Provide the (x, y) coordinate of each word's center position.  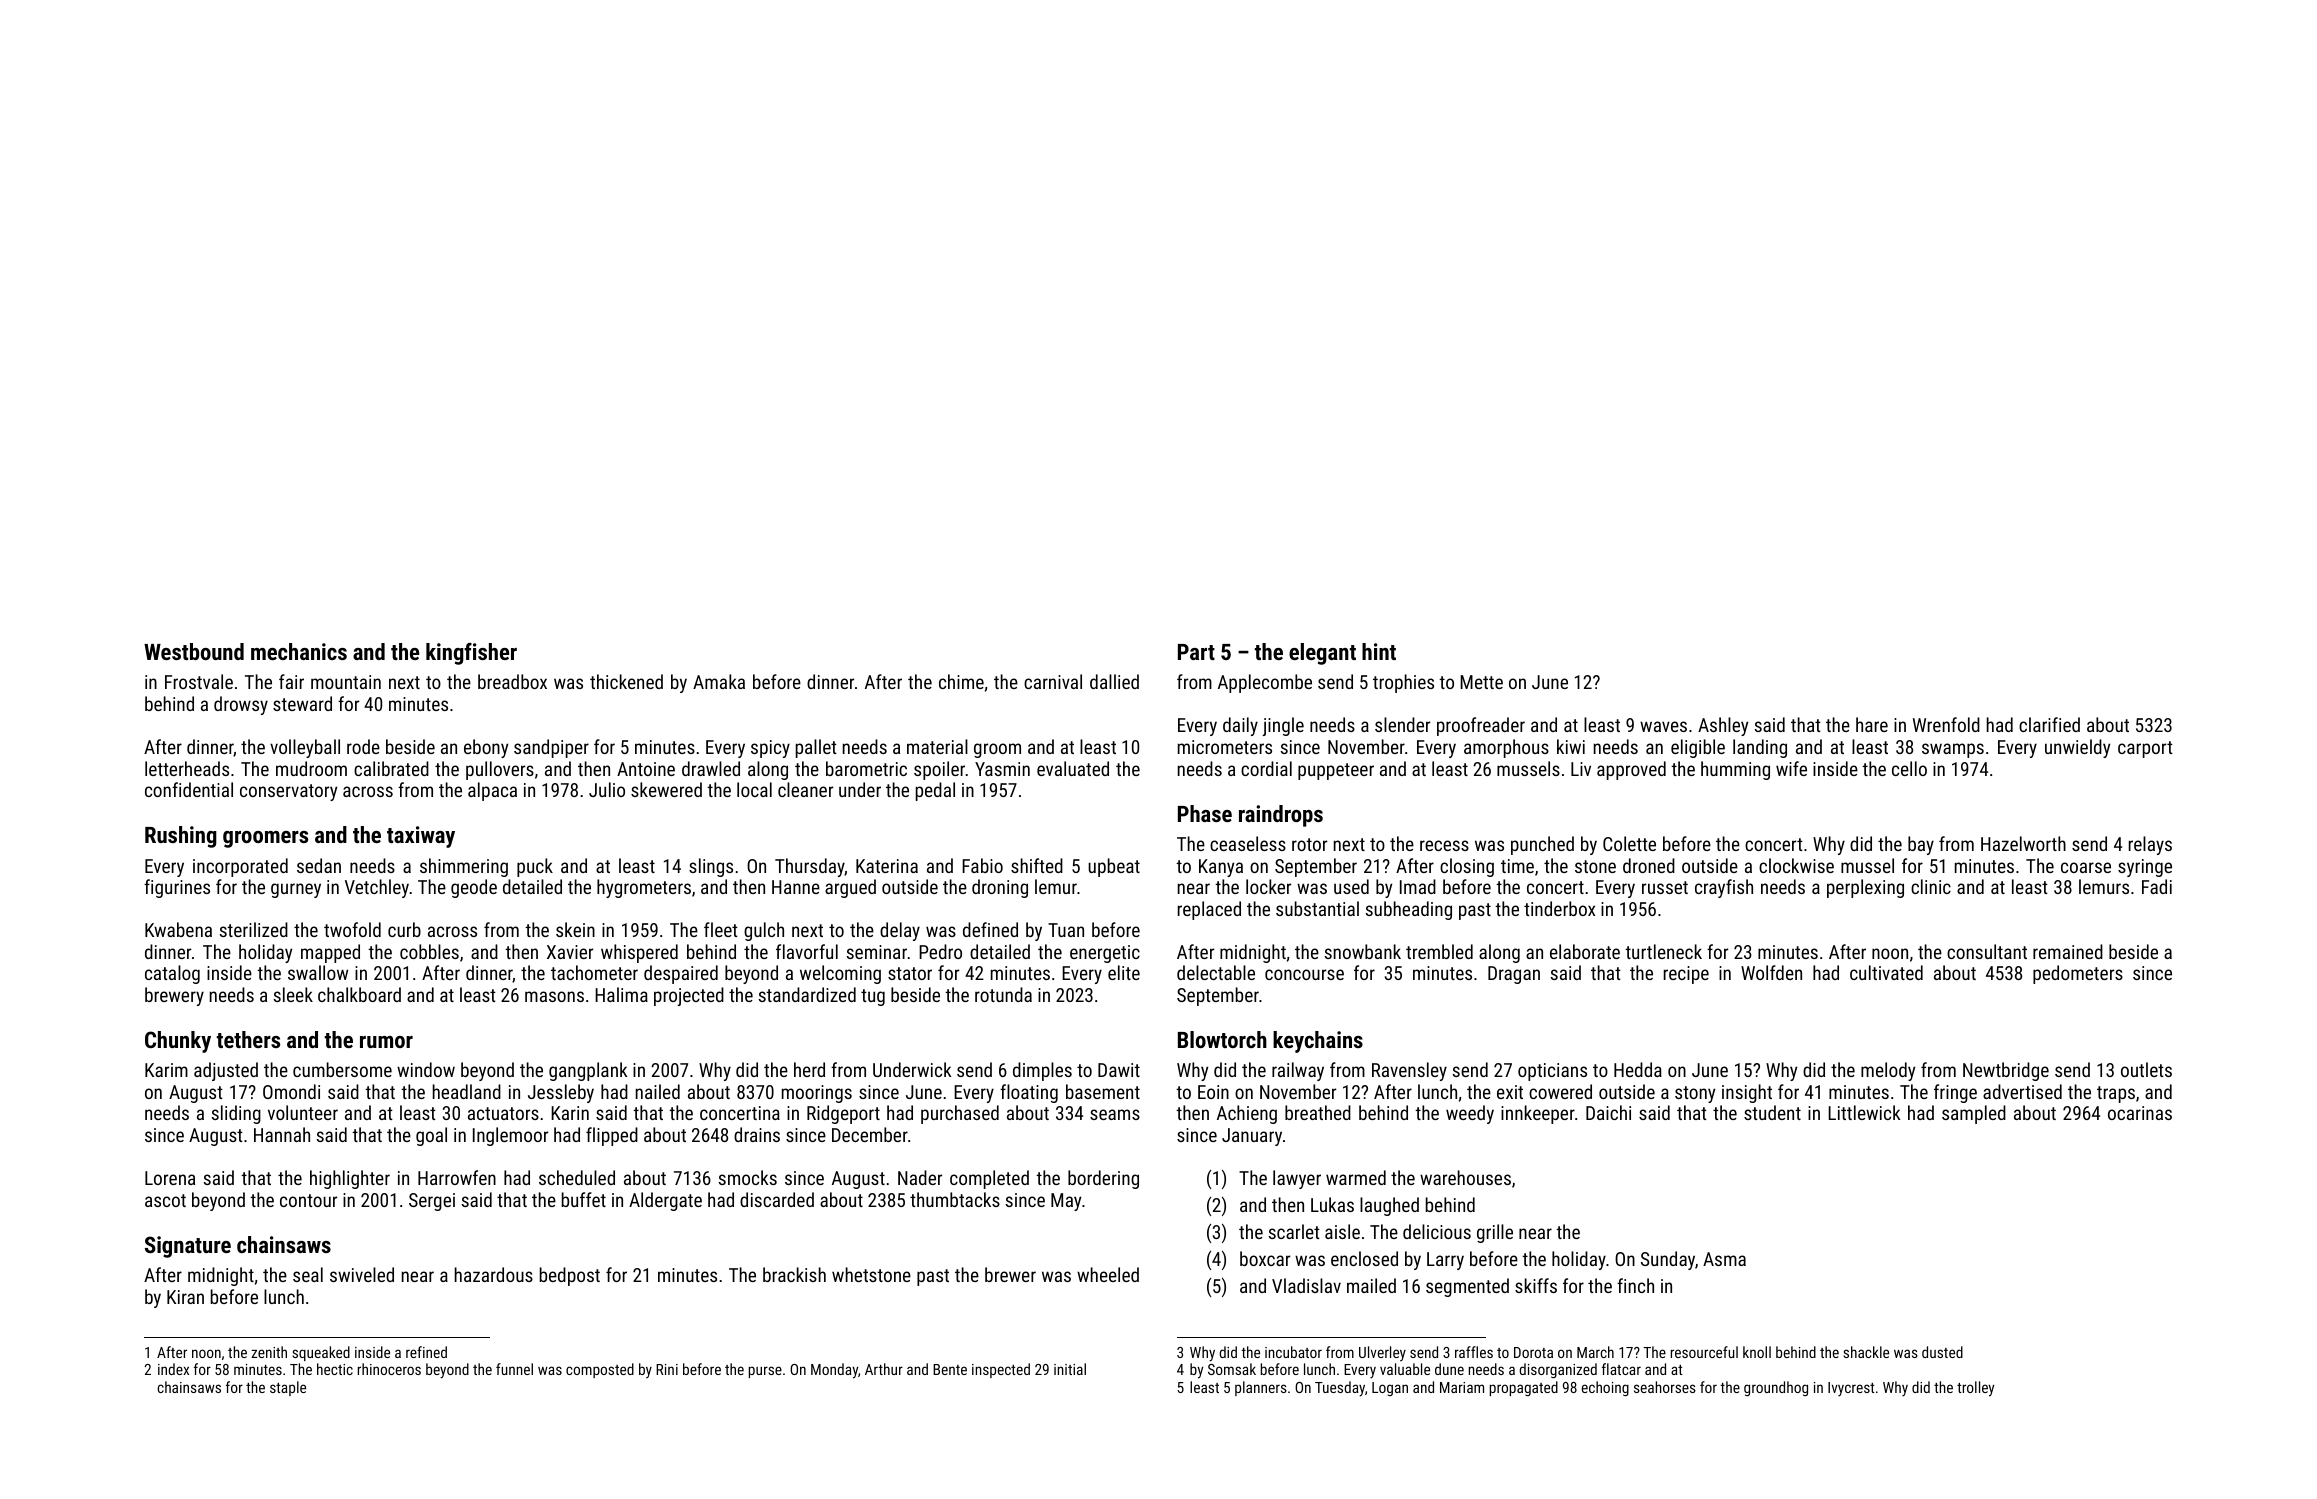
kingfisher (471, 654)
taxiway (421, 837)
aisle (1342, 1231)
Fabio (982, 865)
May (1066, 1202)
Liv (1581, 769)
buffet (584, 1199)
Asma (1724, 1259)
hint (1379, 651)
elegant (1322, 654)
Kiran (185, 1297)
